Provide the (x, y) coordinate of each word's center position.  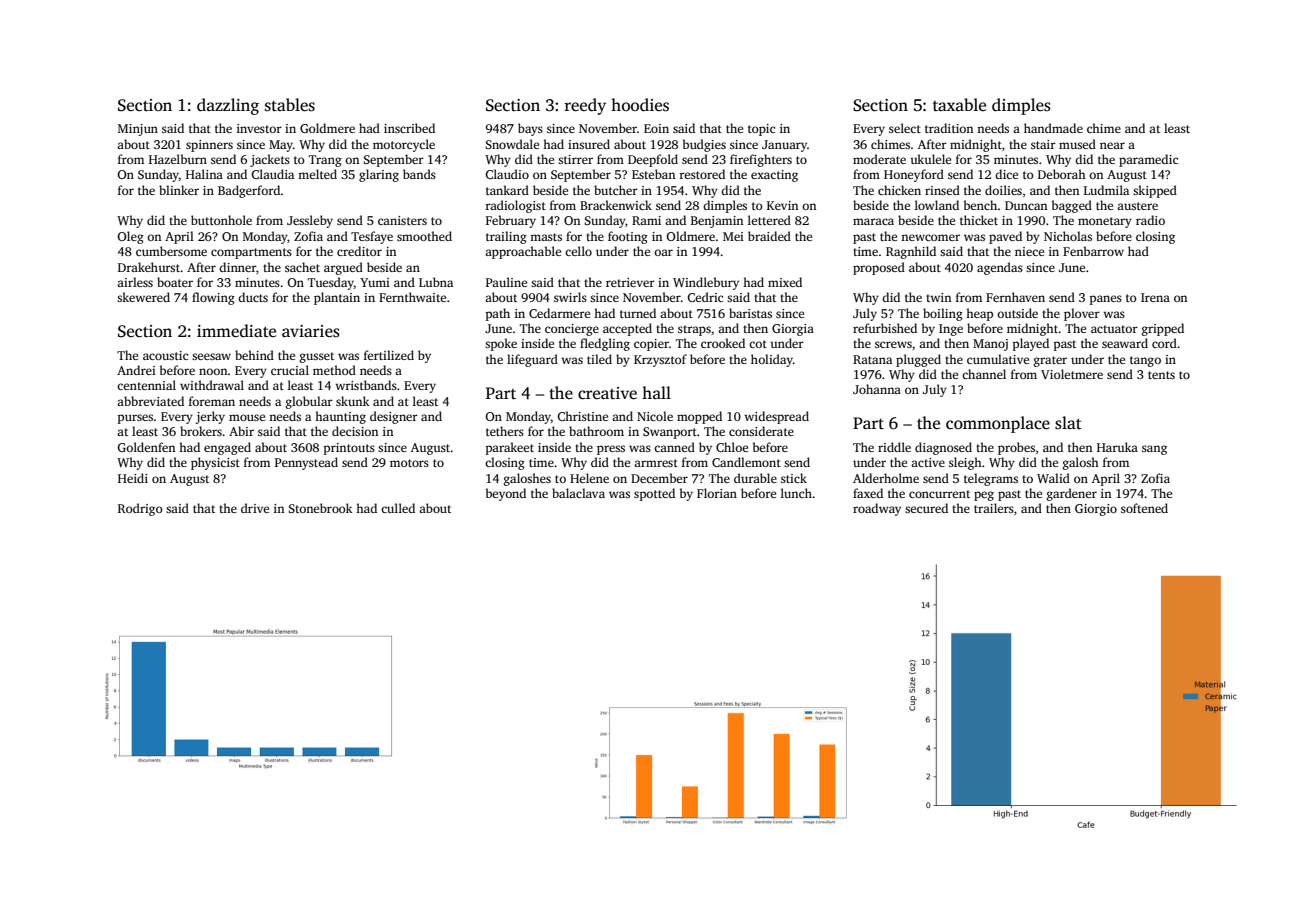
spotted (654, 494)
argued (343, 268)
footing (628, 237)
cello (578, 251)
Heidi (133, 478)
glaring (379, 175)
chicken (899, 190)
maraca (873, 221)
